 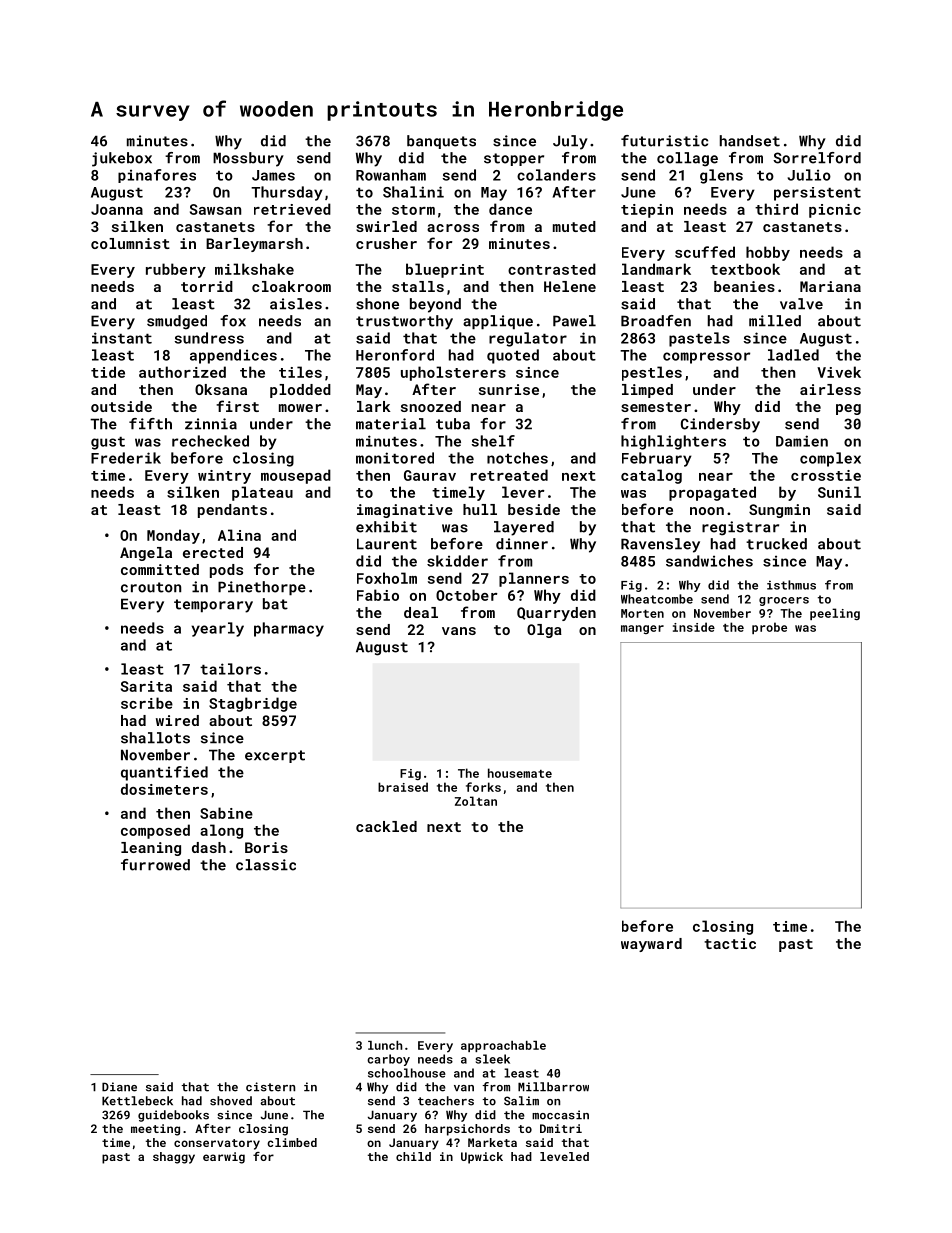 What do you see at coordinates (418, 286) in the image?
I see `stalls` at bounding box center [418, 286].
